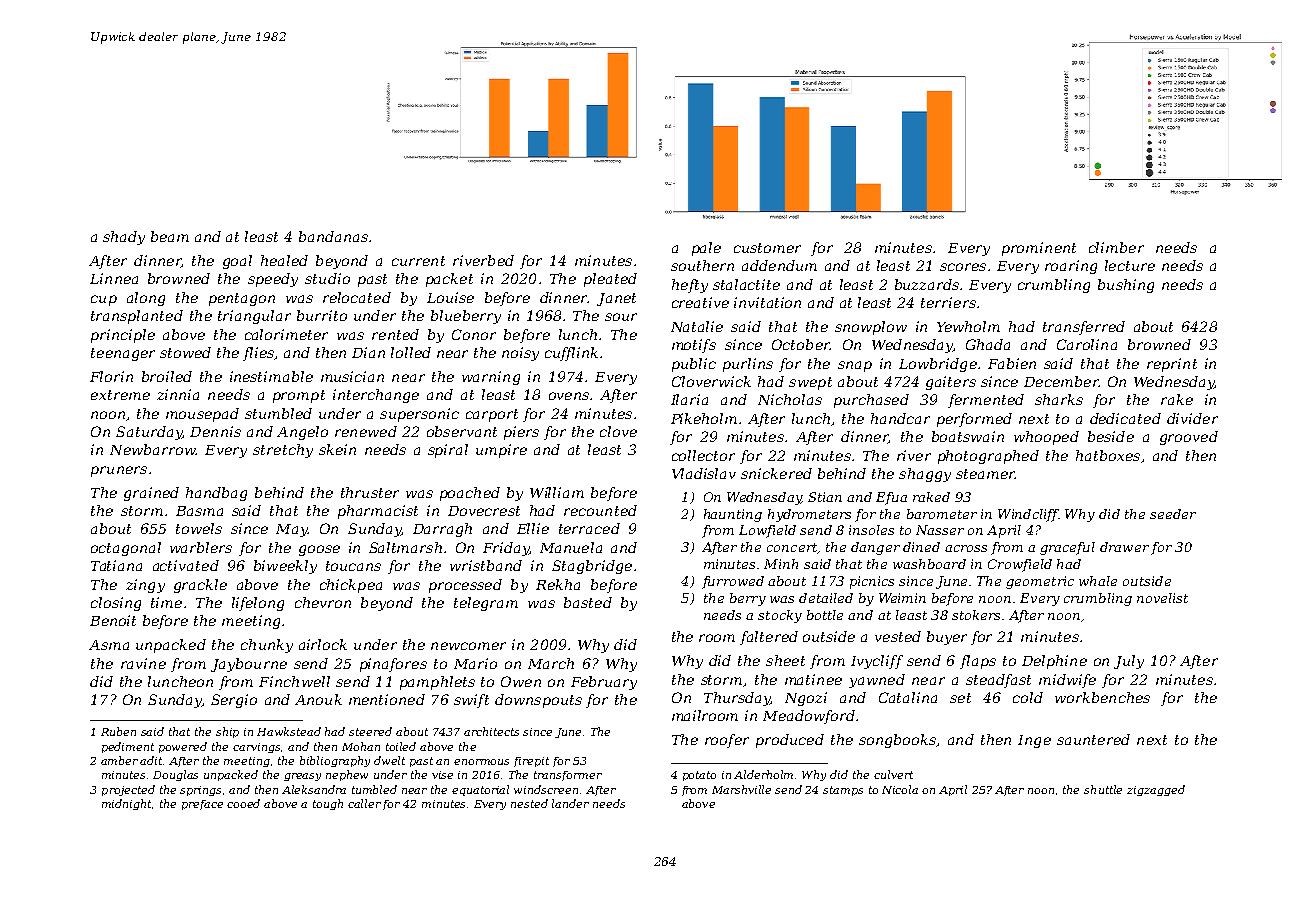 This screenshot has width=1308, height=924. I want to click on cufflink, so click(571, 354).
